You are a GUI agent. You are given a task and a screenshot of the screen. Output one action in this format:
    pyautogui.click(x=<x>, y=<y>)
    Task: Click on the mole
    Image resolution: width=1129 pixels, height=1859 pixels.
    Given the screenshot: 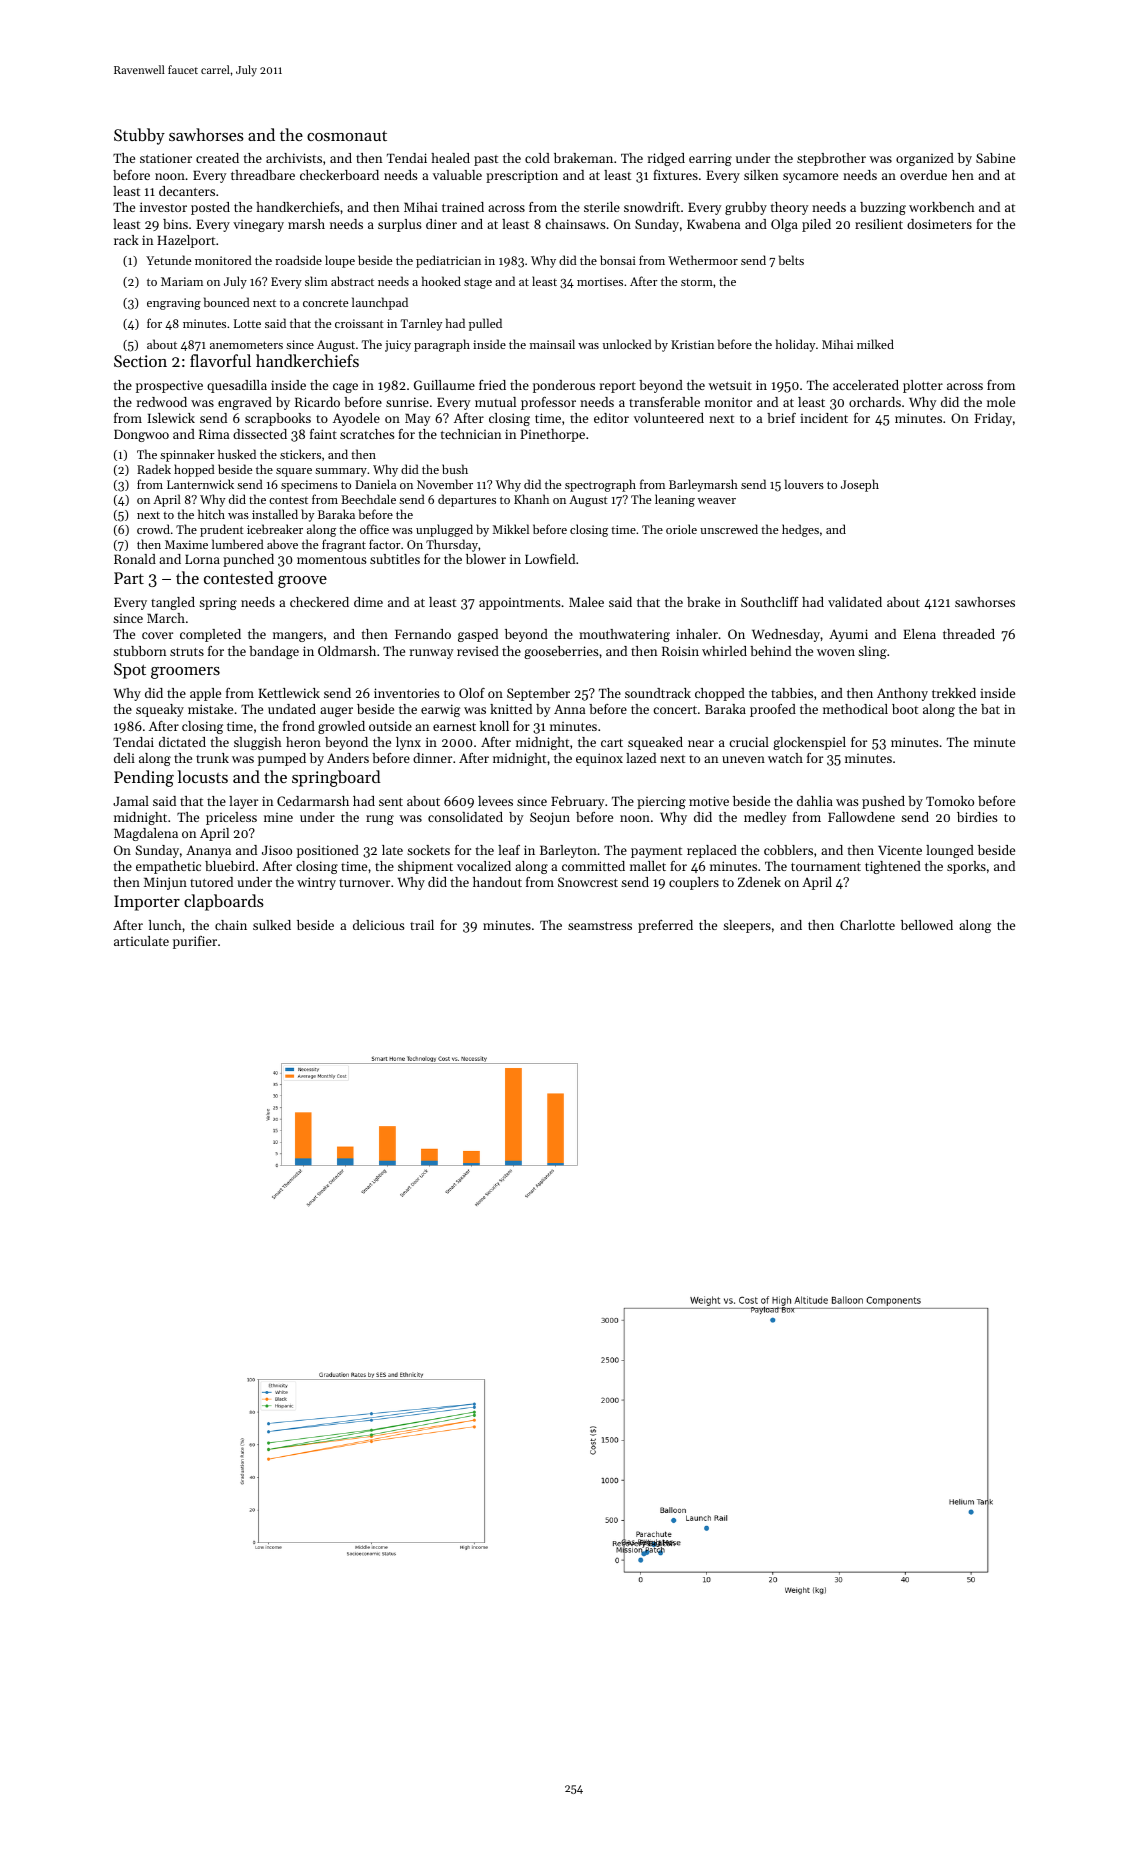 What is the action you would take?
    pyautogui.click(x=1001, y=402)
